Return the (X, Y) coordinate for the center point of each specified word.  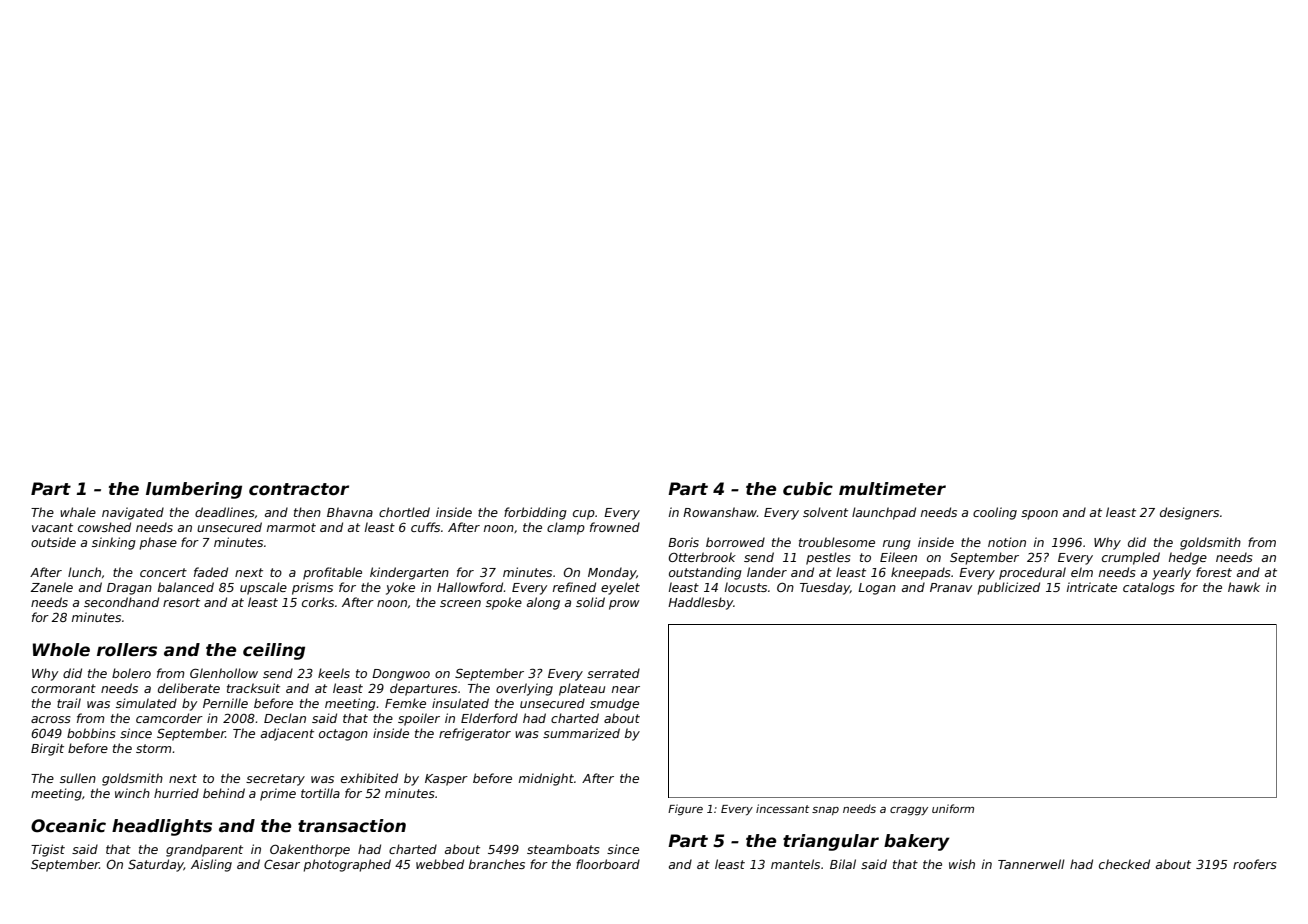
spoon (1039, 515)
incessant (783, 808)
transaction (352, 826)
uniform (953, 808)
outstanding (705, 573)
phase (158, 543)
